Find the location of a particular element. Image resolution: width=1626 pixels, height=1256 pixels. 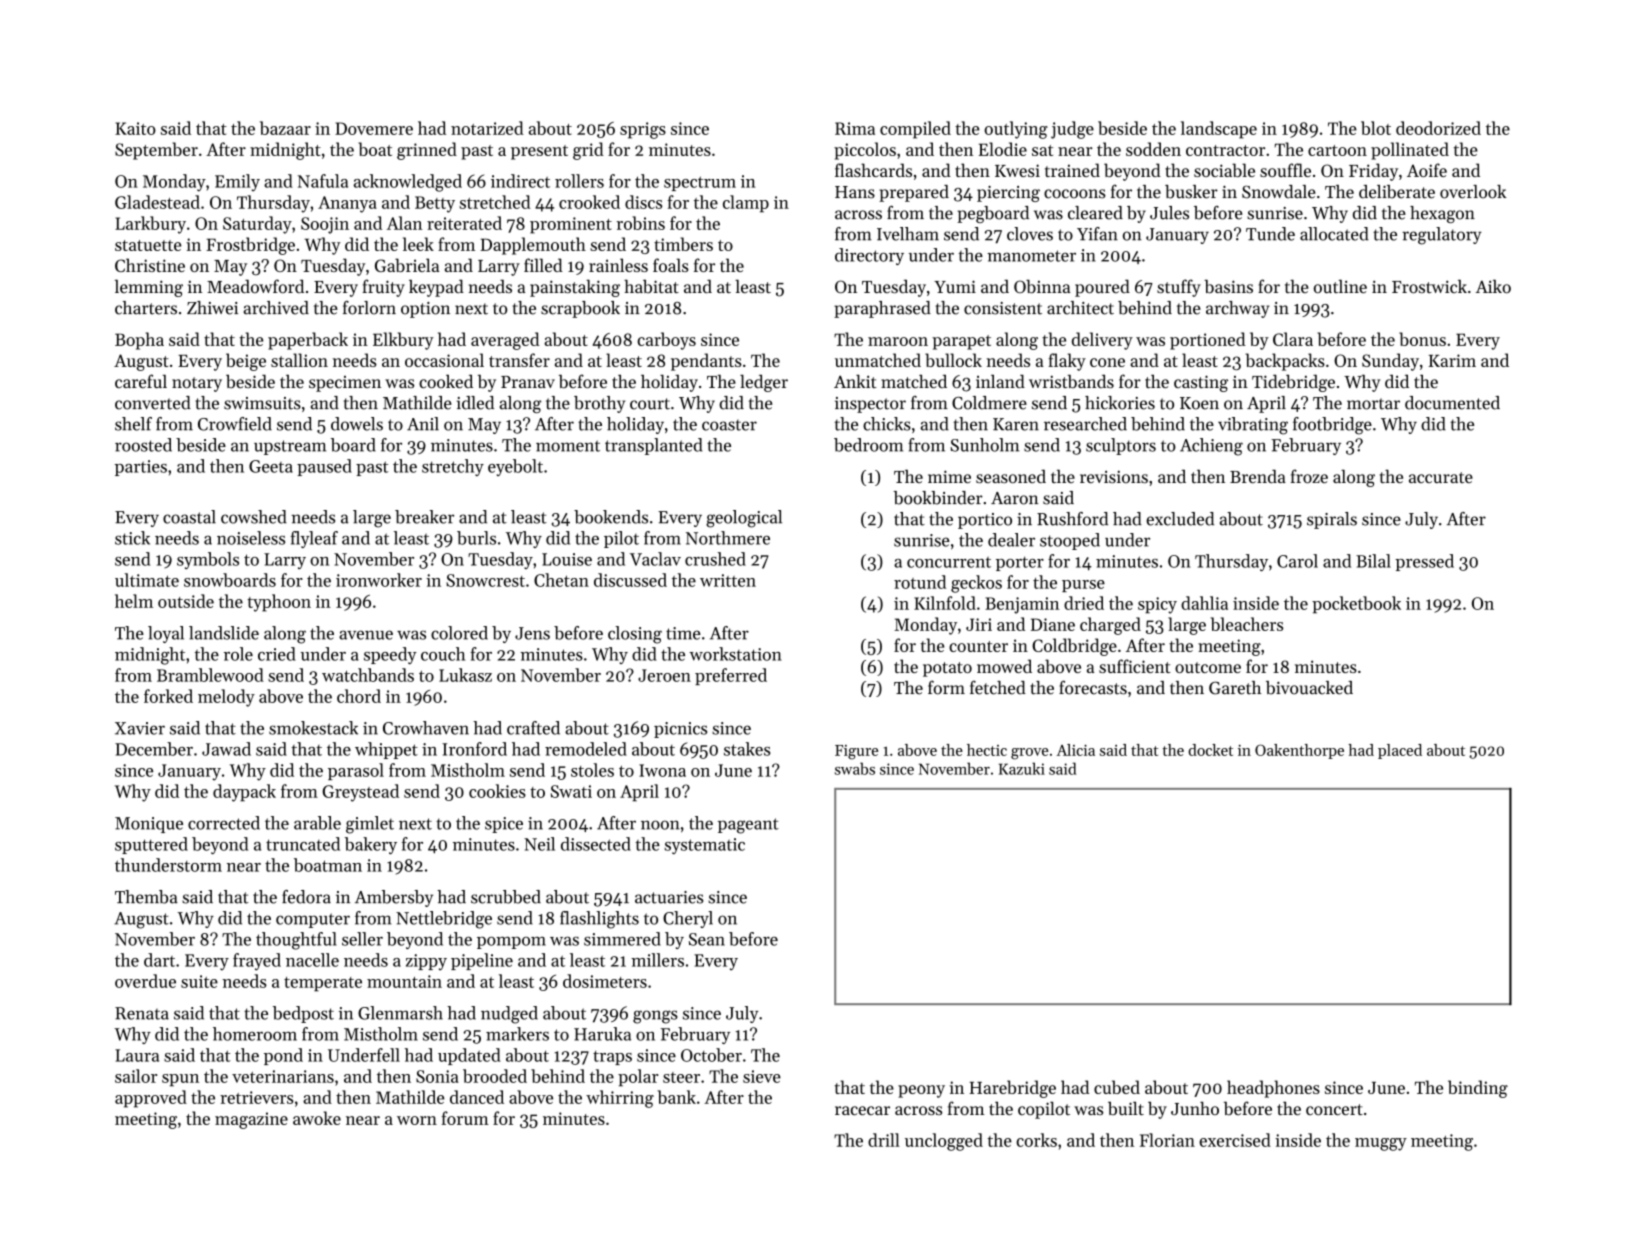

Sean is located at coordinates (707, 939).
